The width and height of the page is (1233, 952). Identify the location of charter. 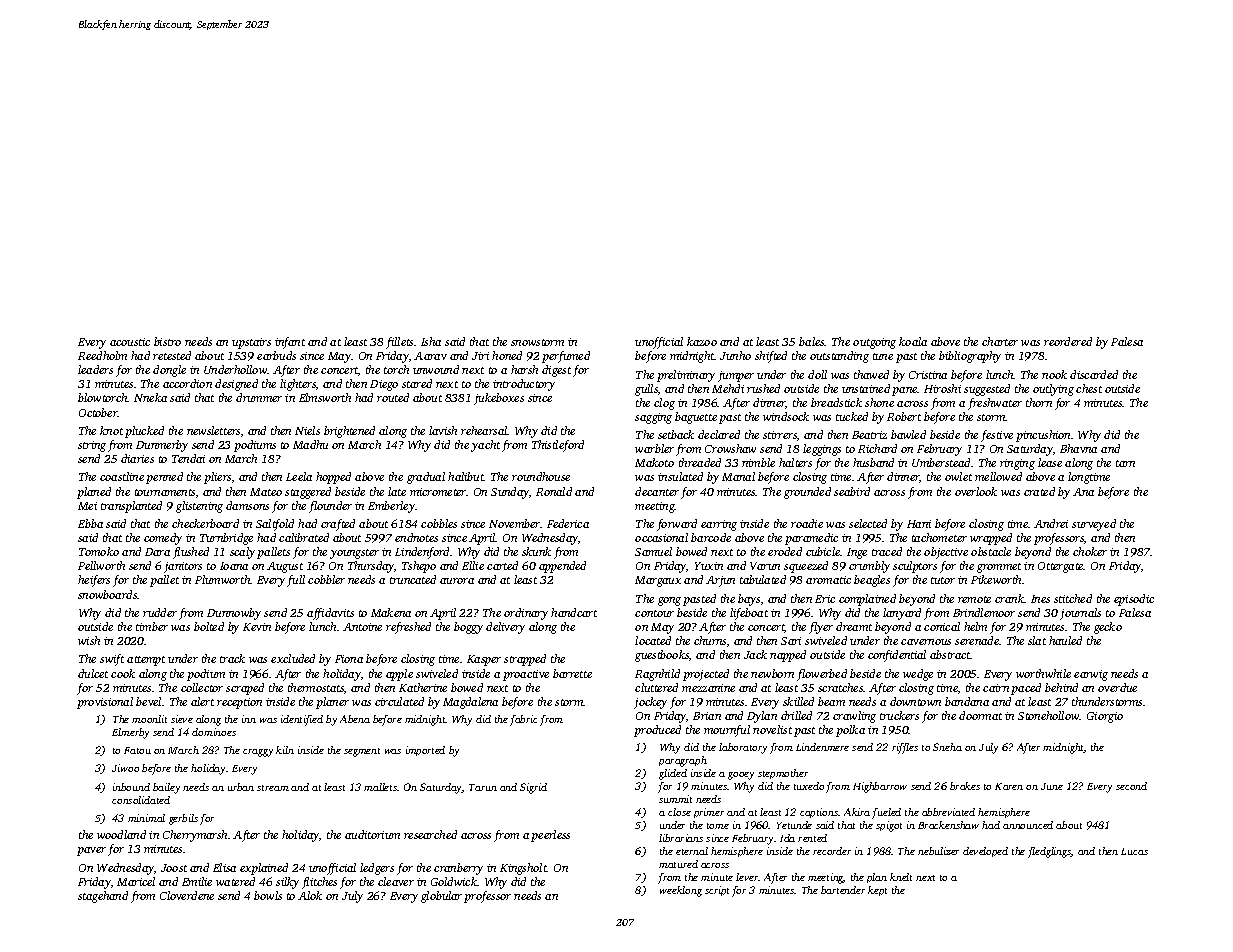
(1000, 341).
